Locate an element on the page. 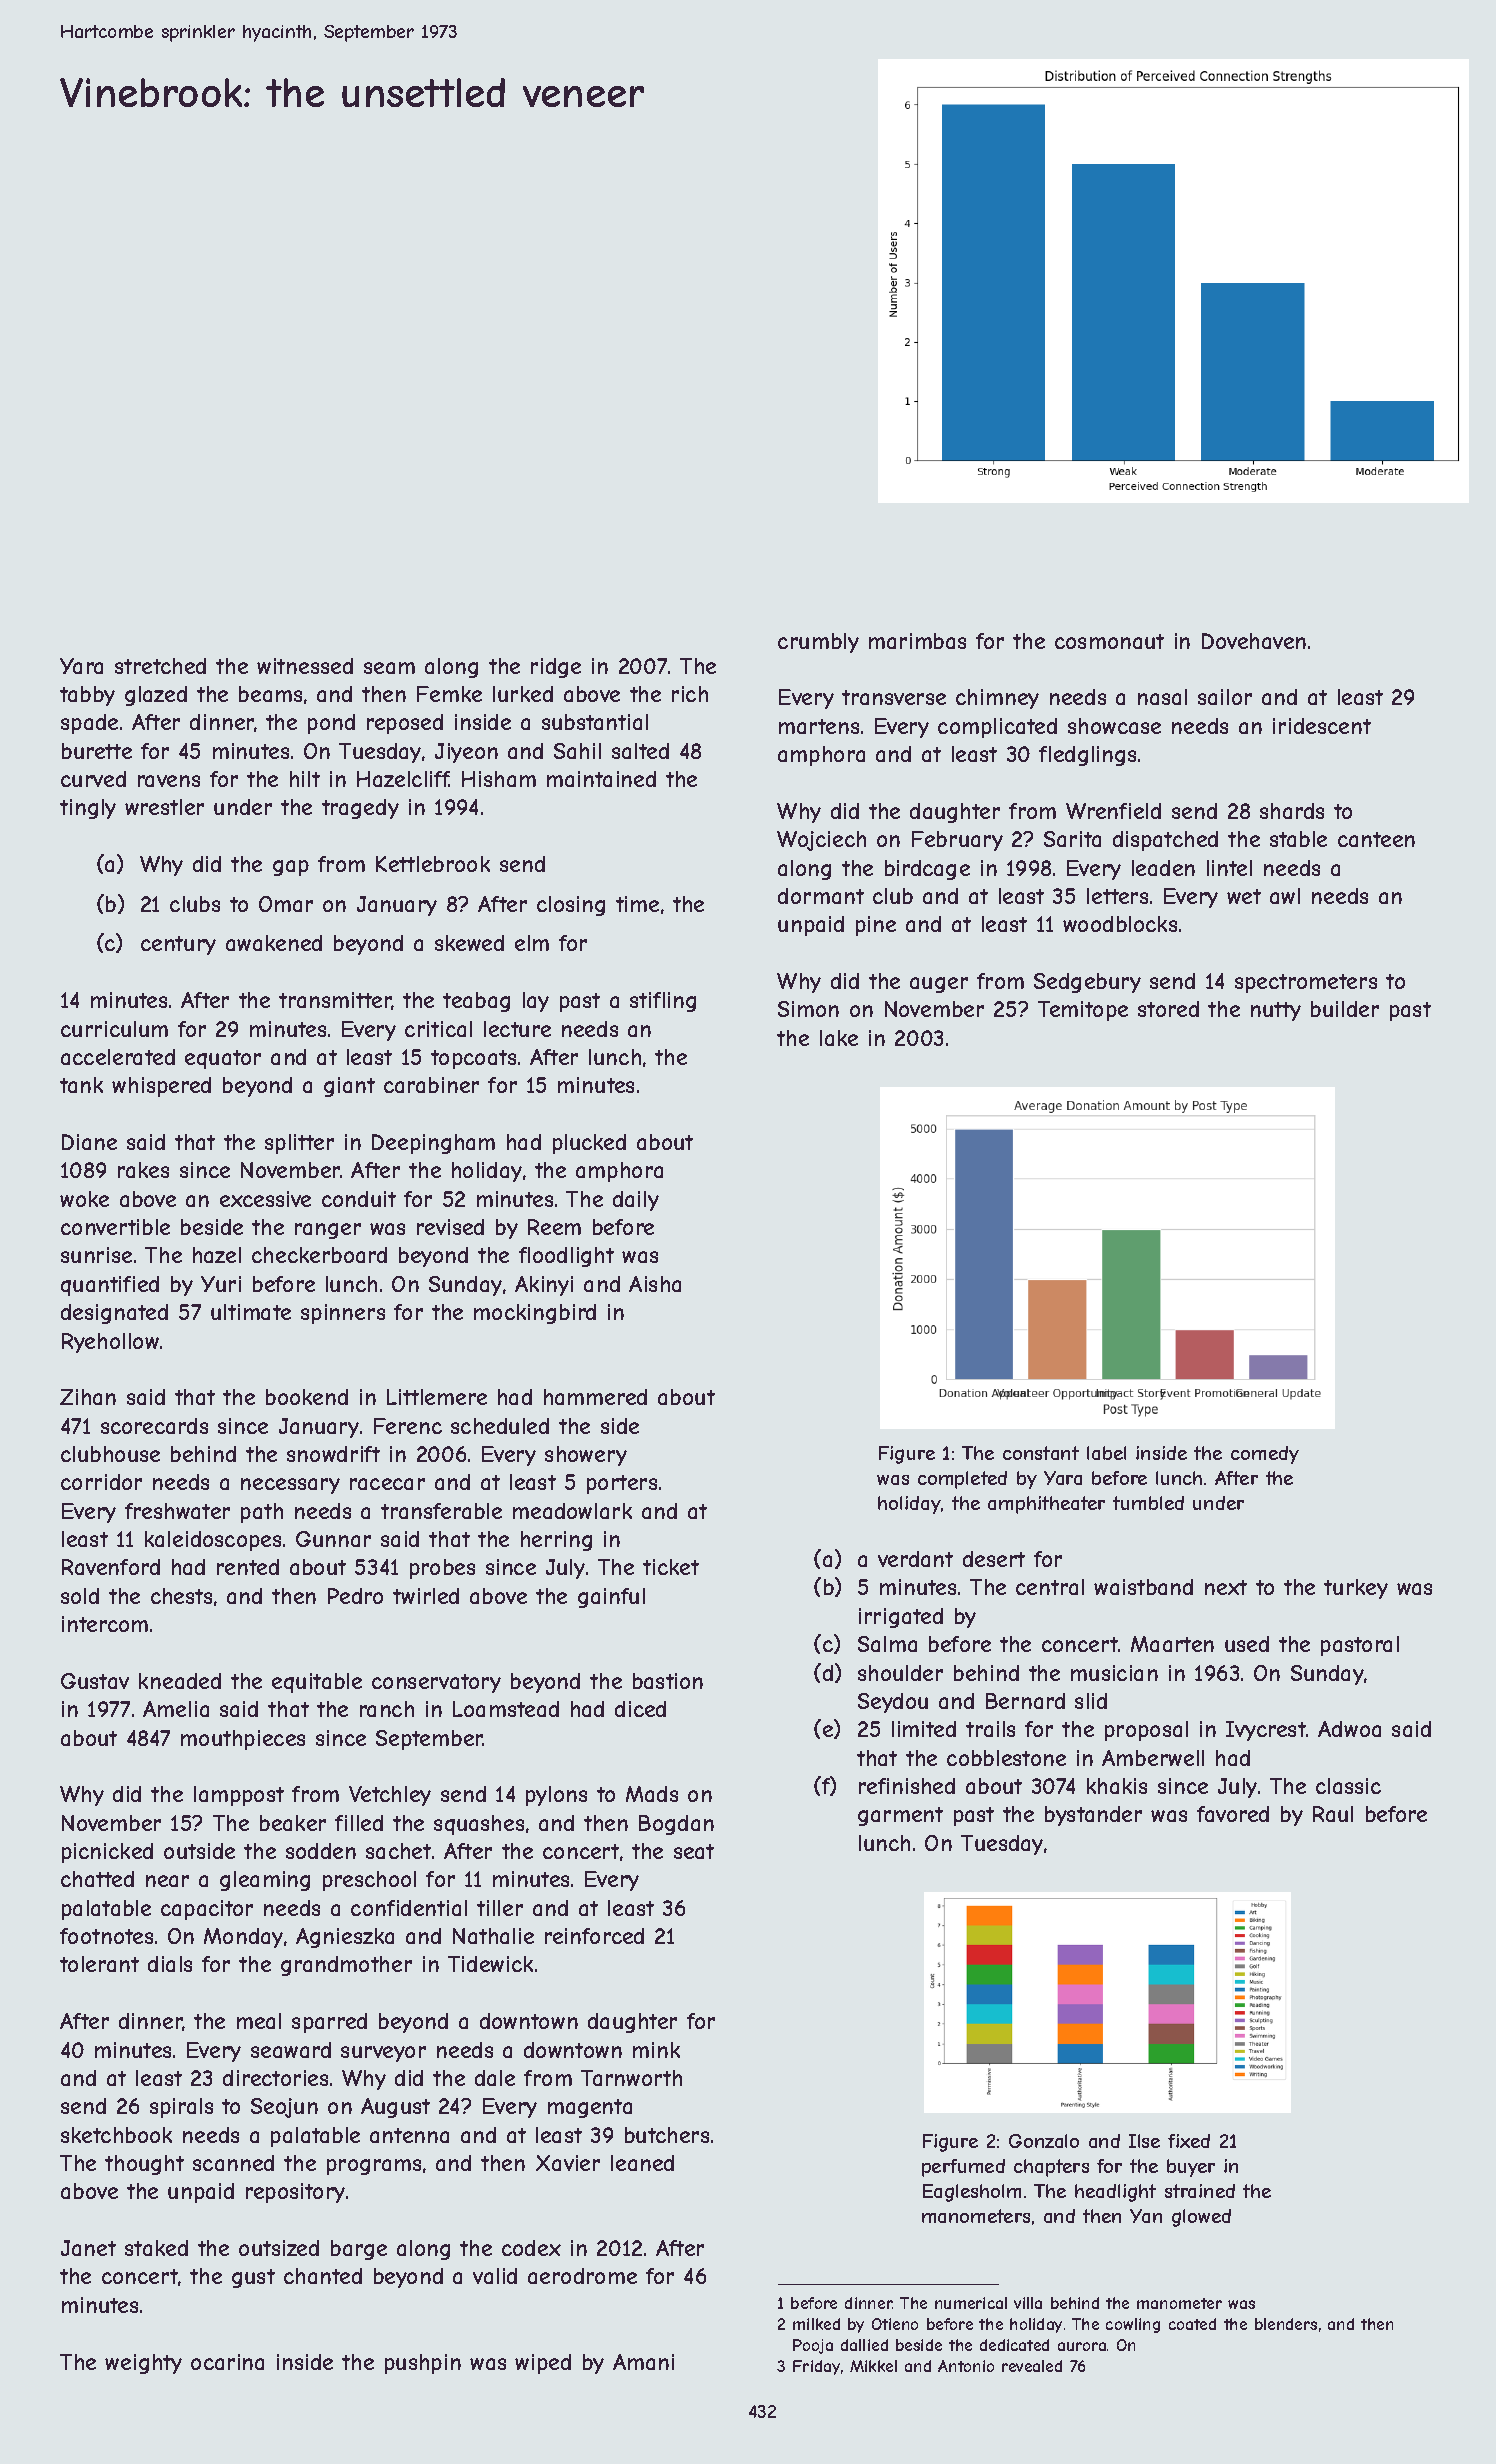 The image size is (1496, 2464). chests is located at coordinates (181, 1596).
